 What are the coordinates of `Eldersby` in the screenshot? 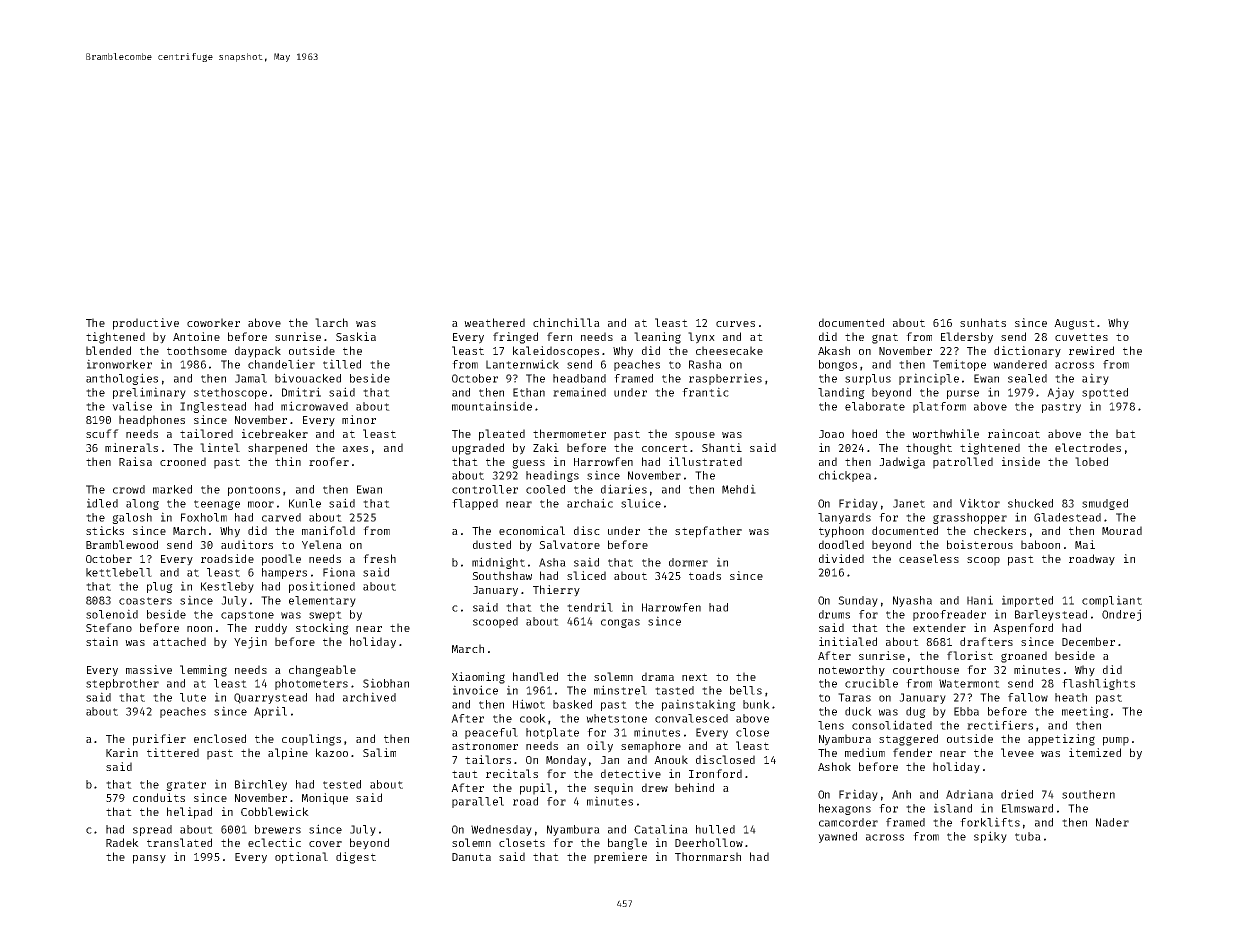 It's located at (967, 338).
